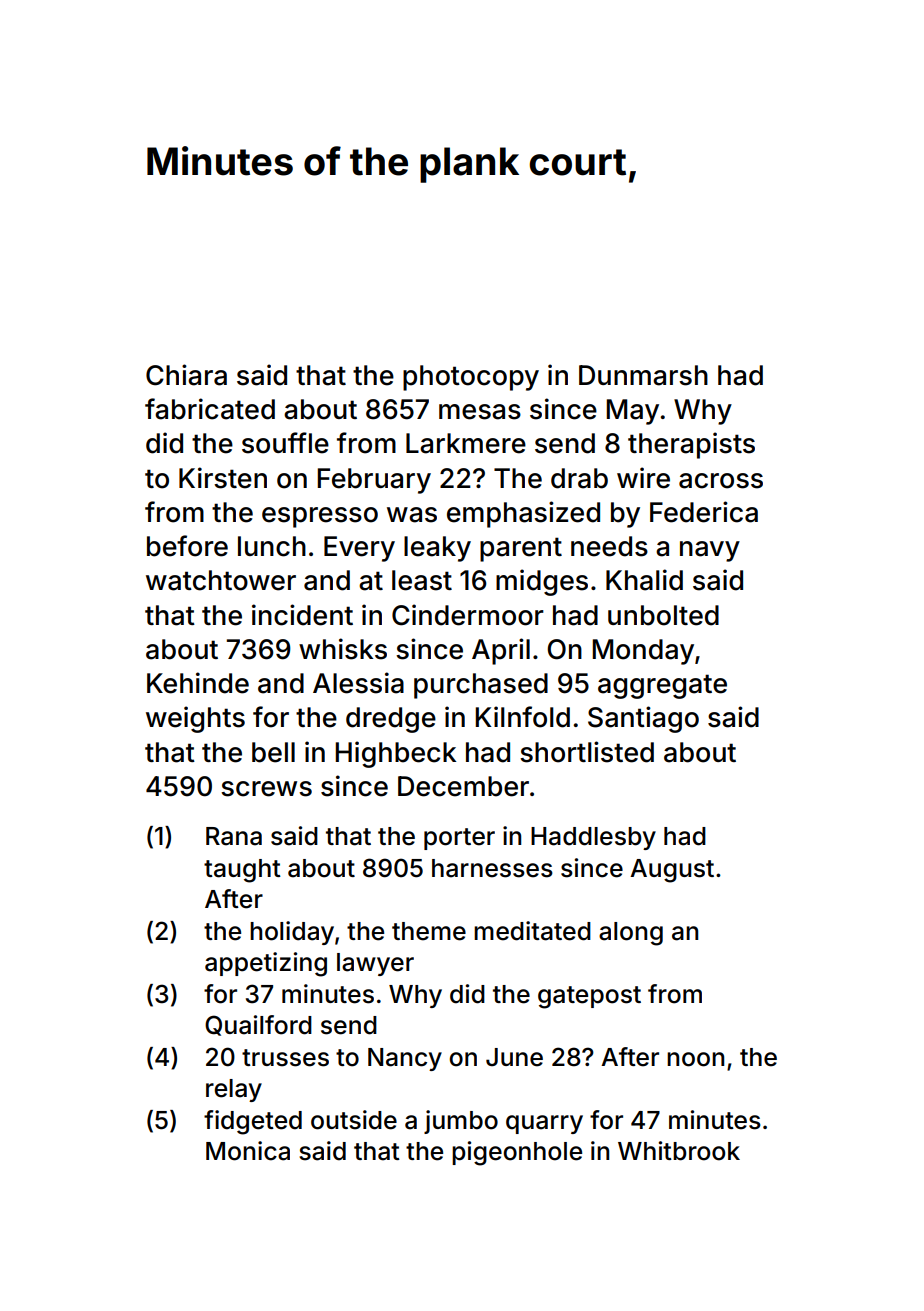 The image size is (924, 1311). I want to click on unbolted, so click(663, 615).
